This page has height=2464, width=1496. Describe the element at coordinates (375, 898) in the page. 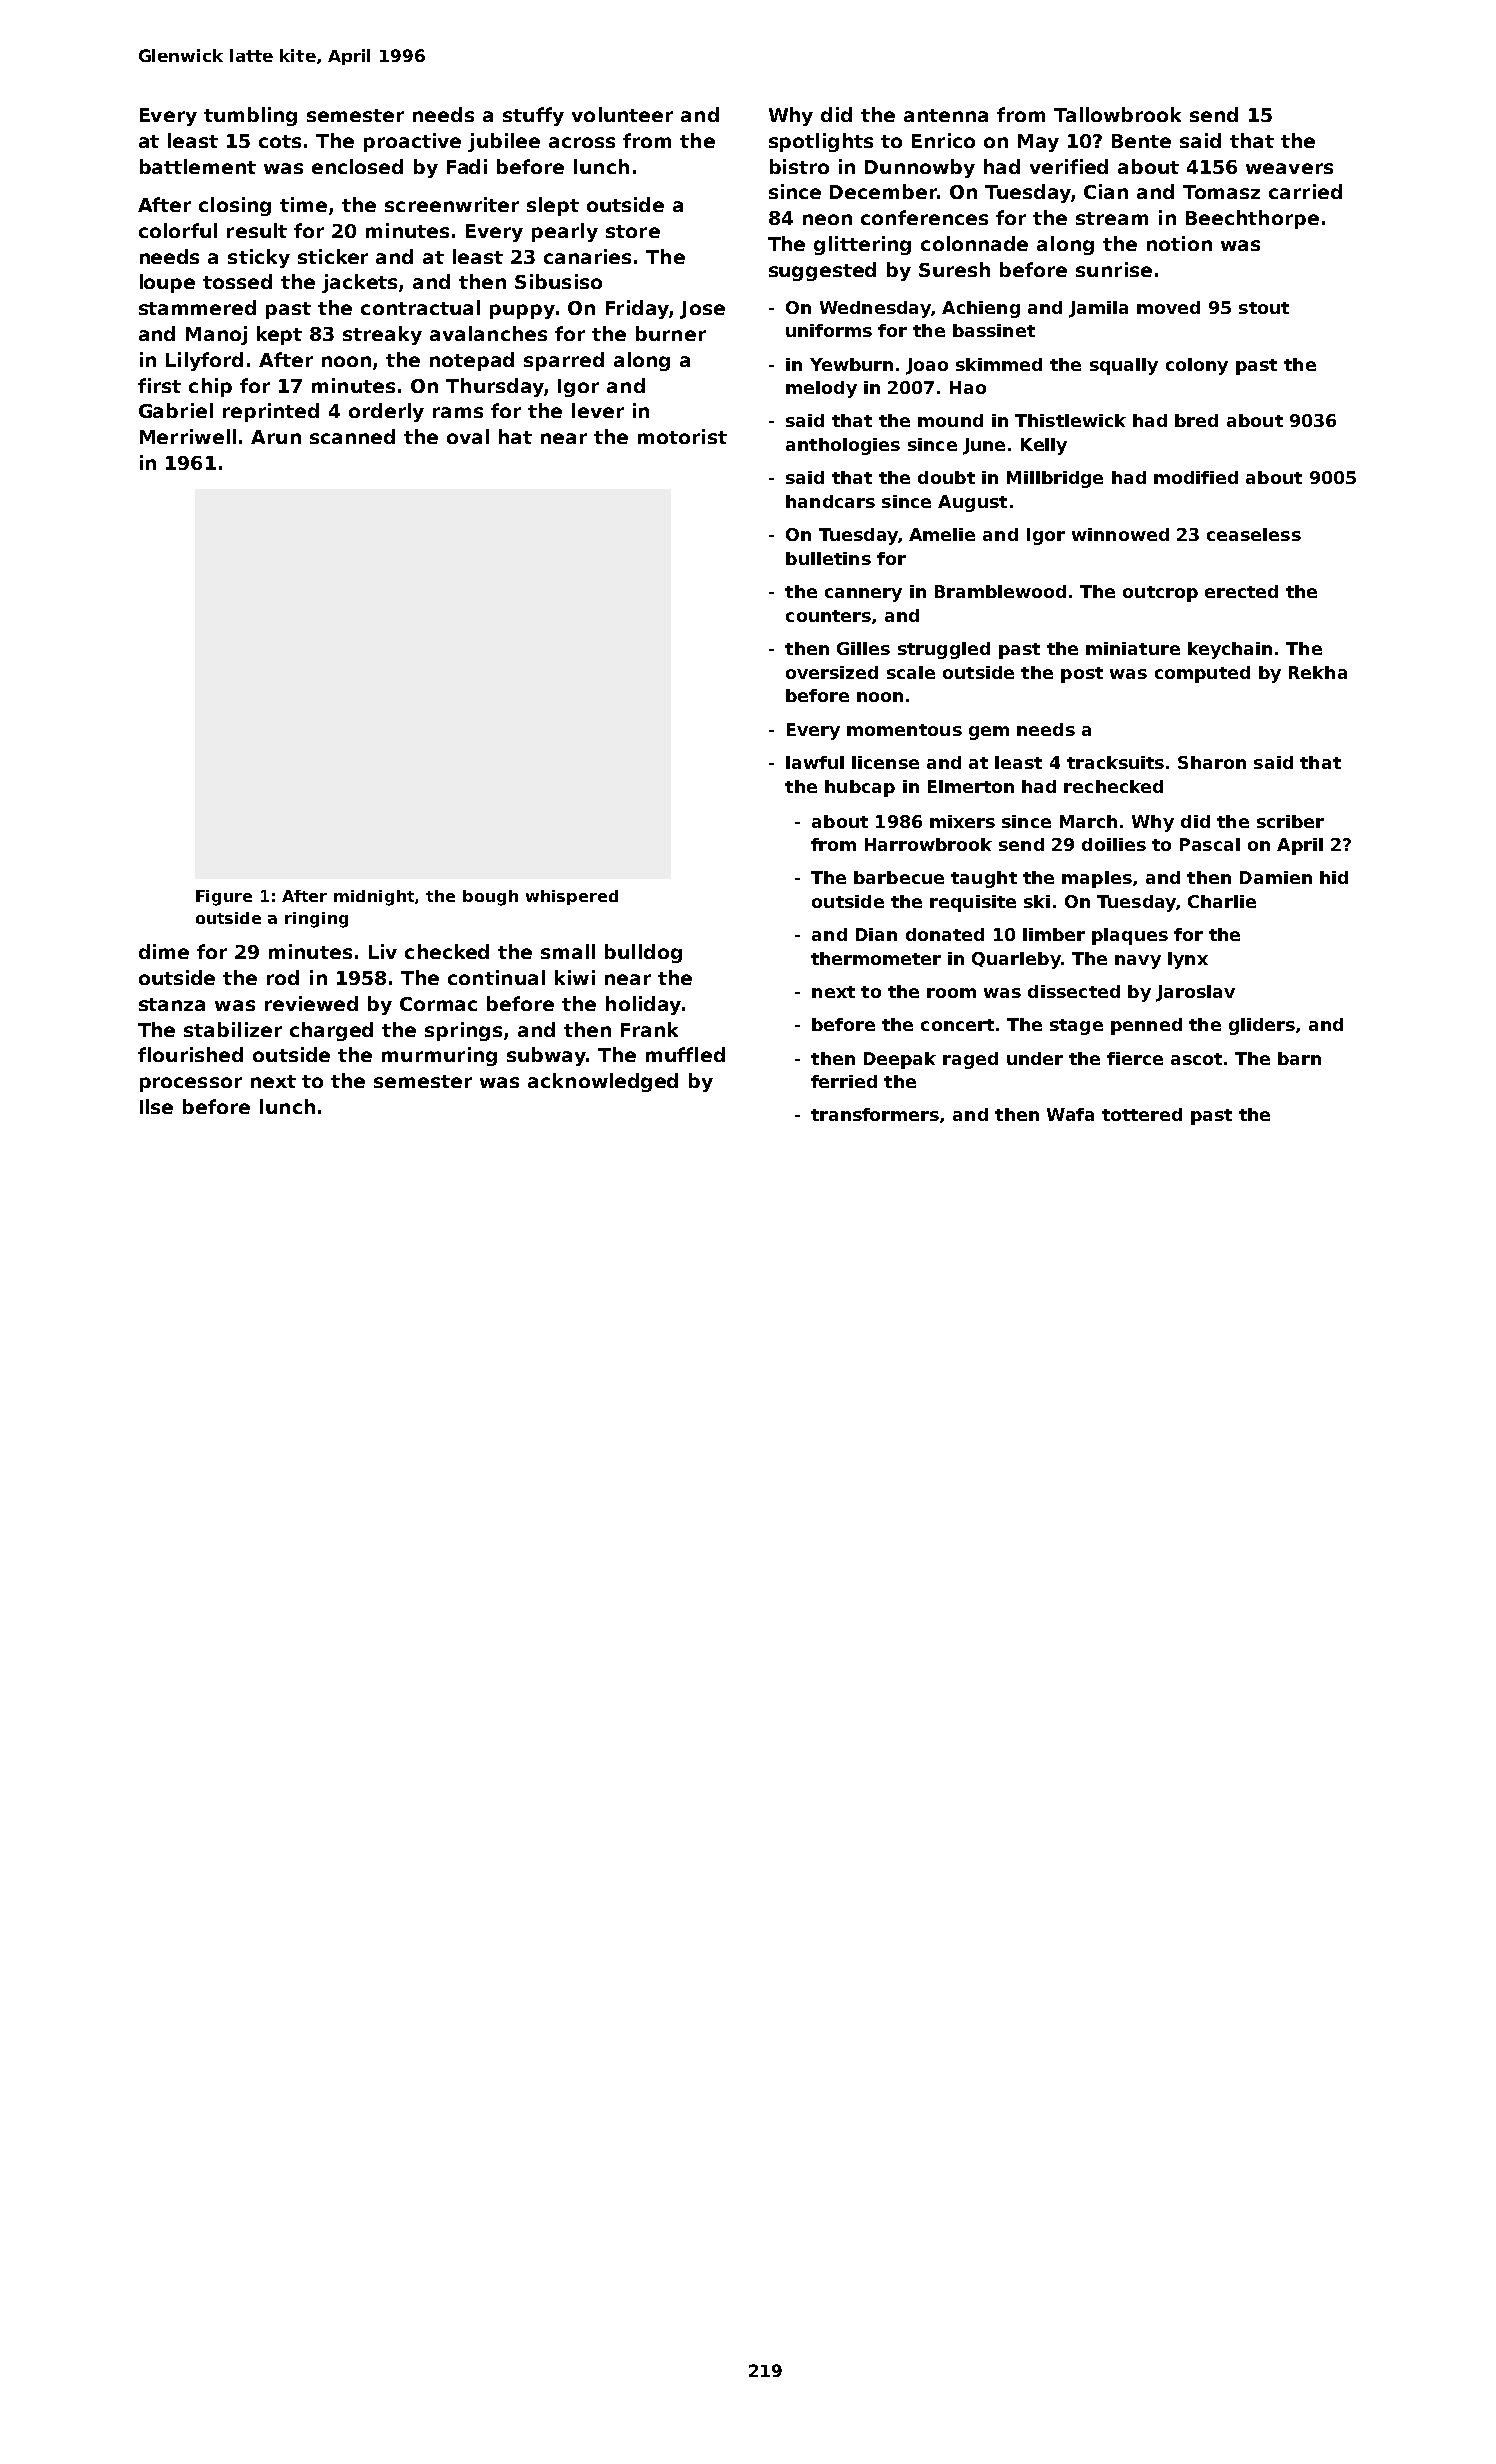

I see `midnight` at that location.
